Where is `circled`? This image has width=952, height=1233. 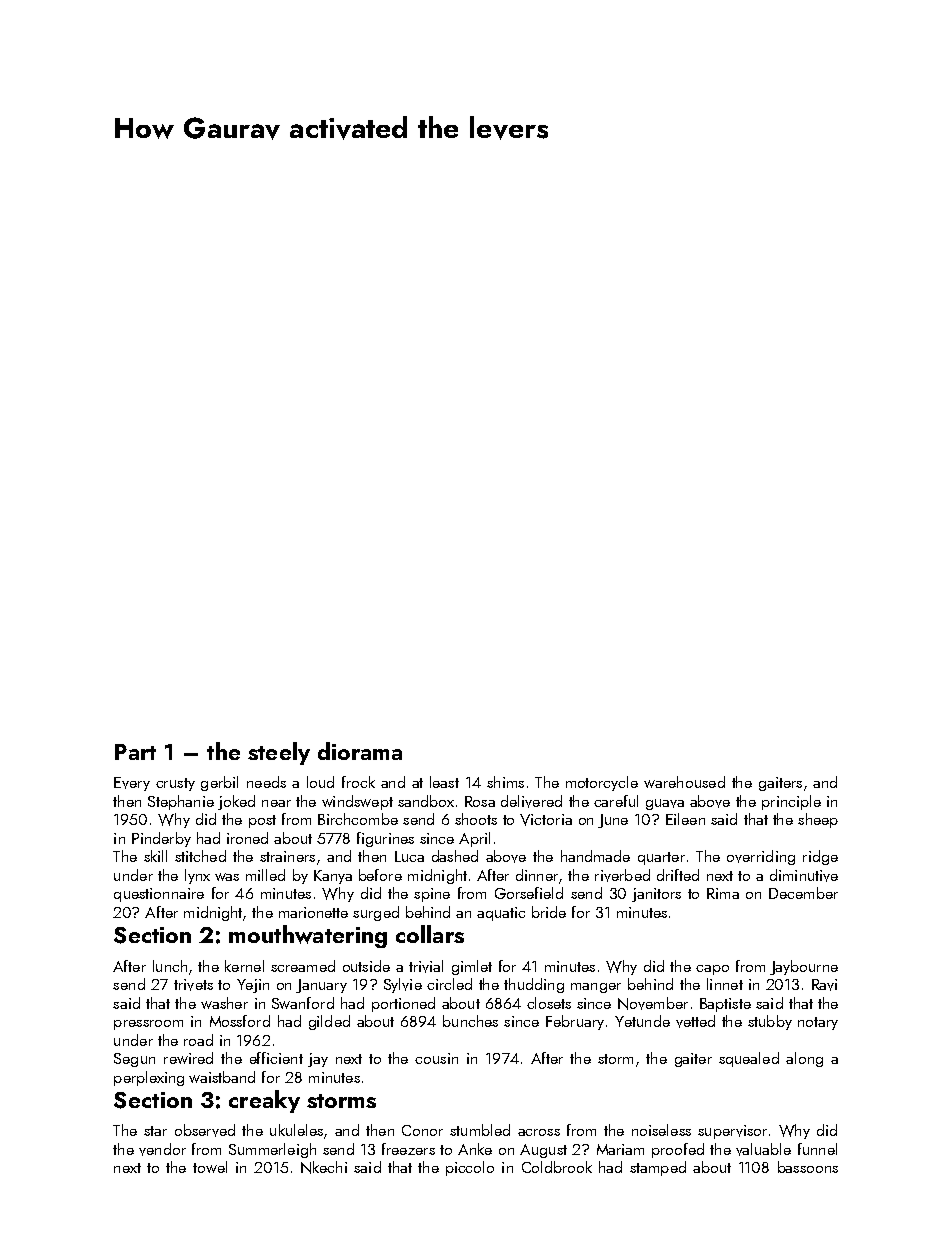
circled is located at coordinates (449, 984).
